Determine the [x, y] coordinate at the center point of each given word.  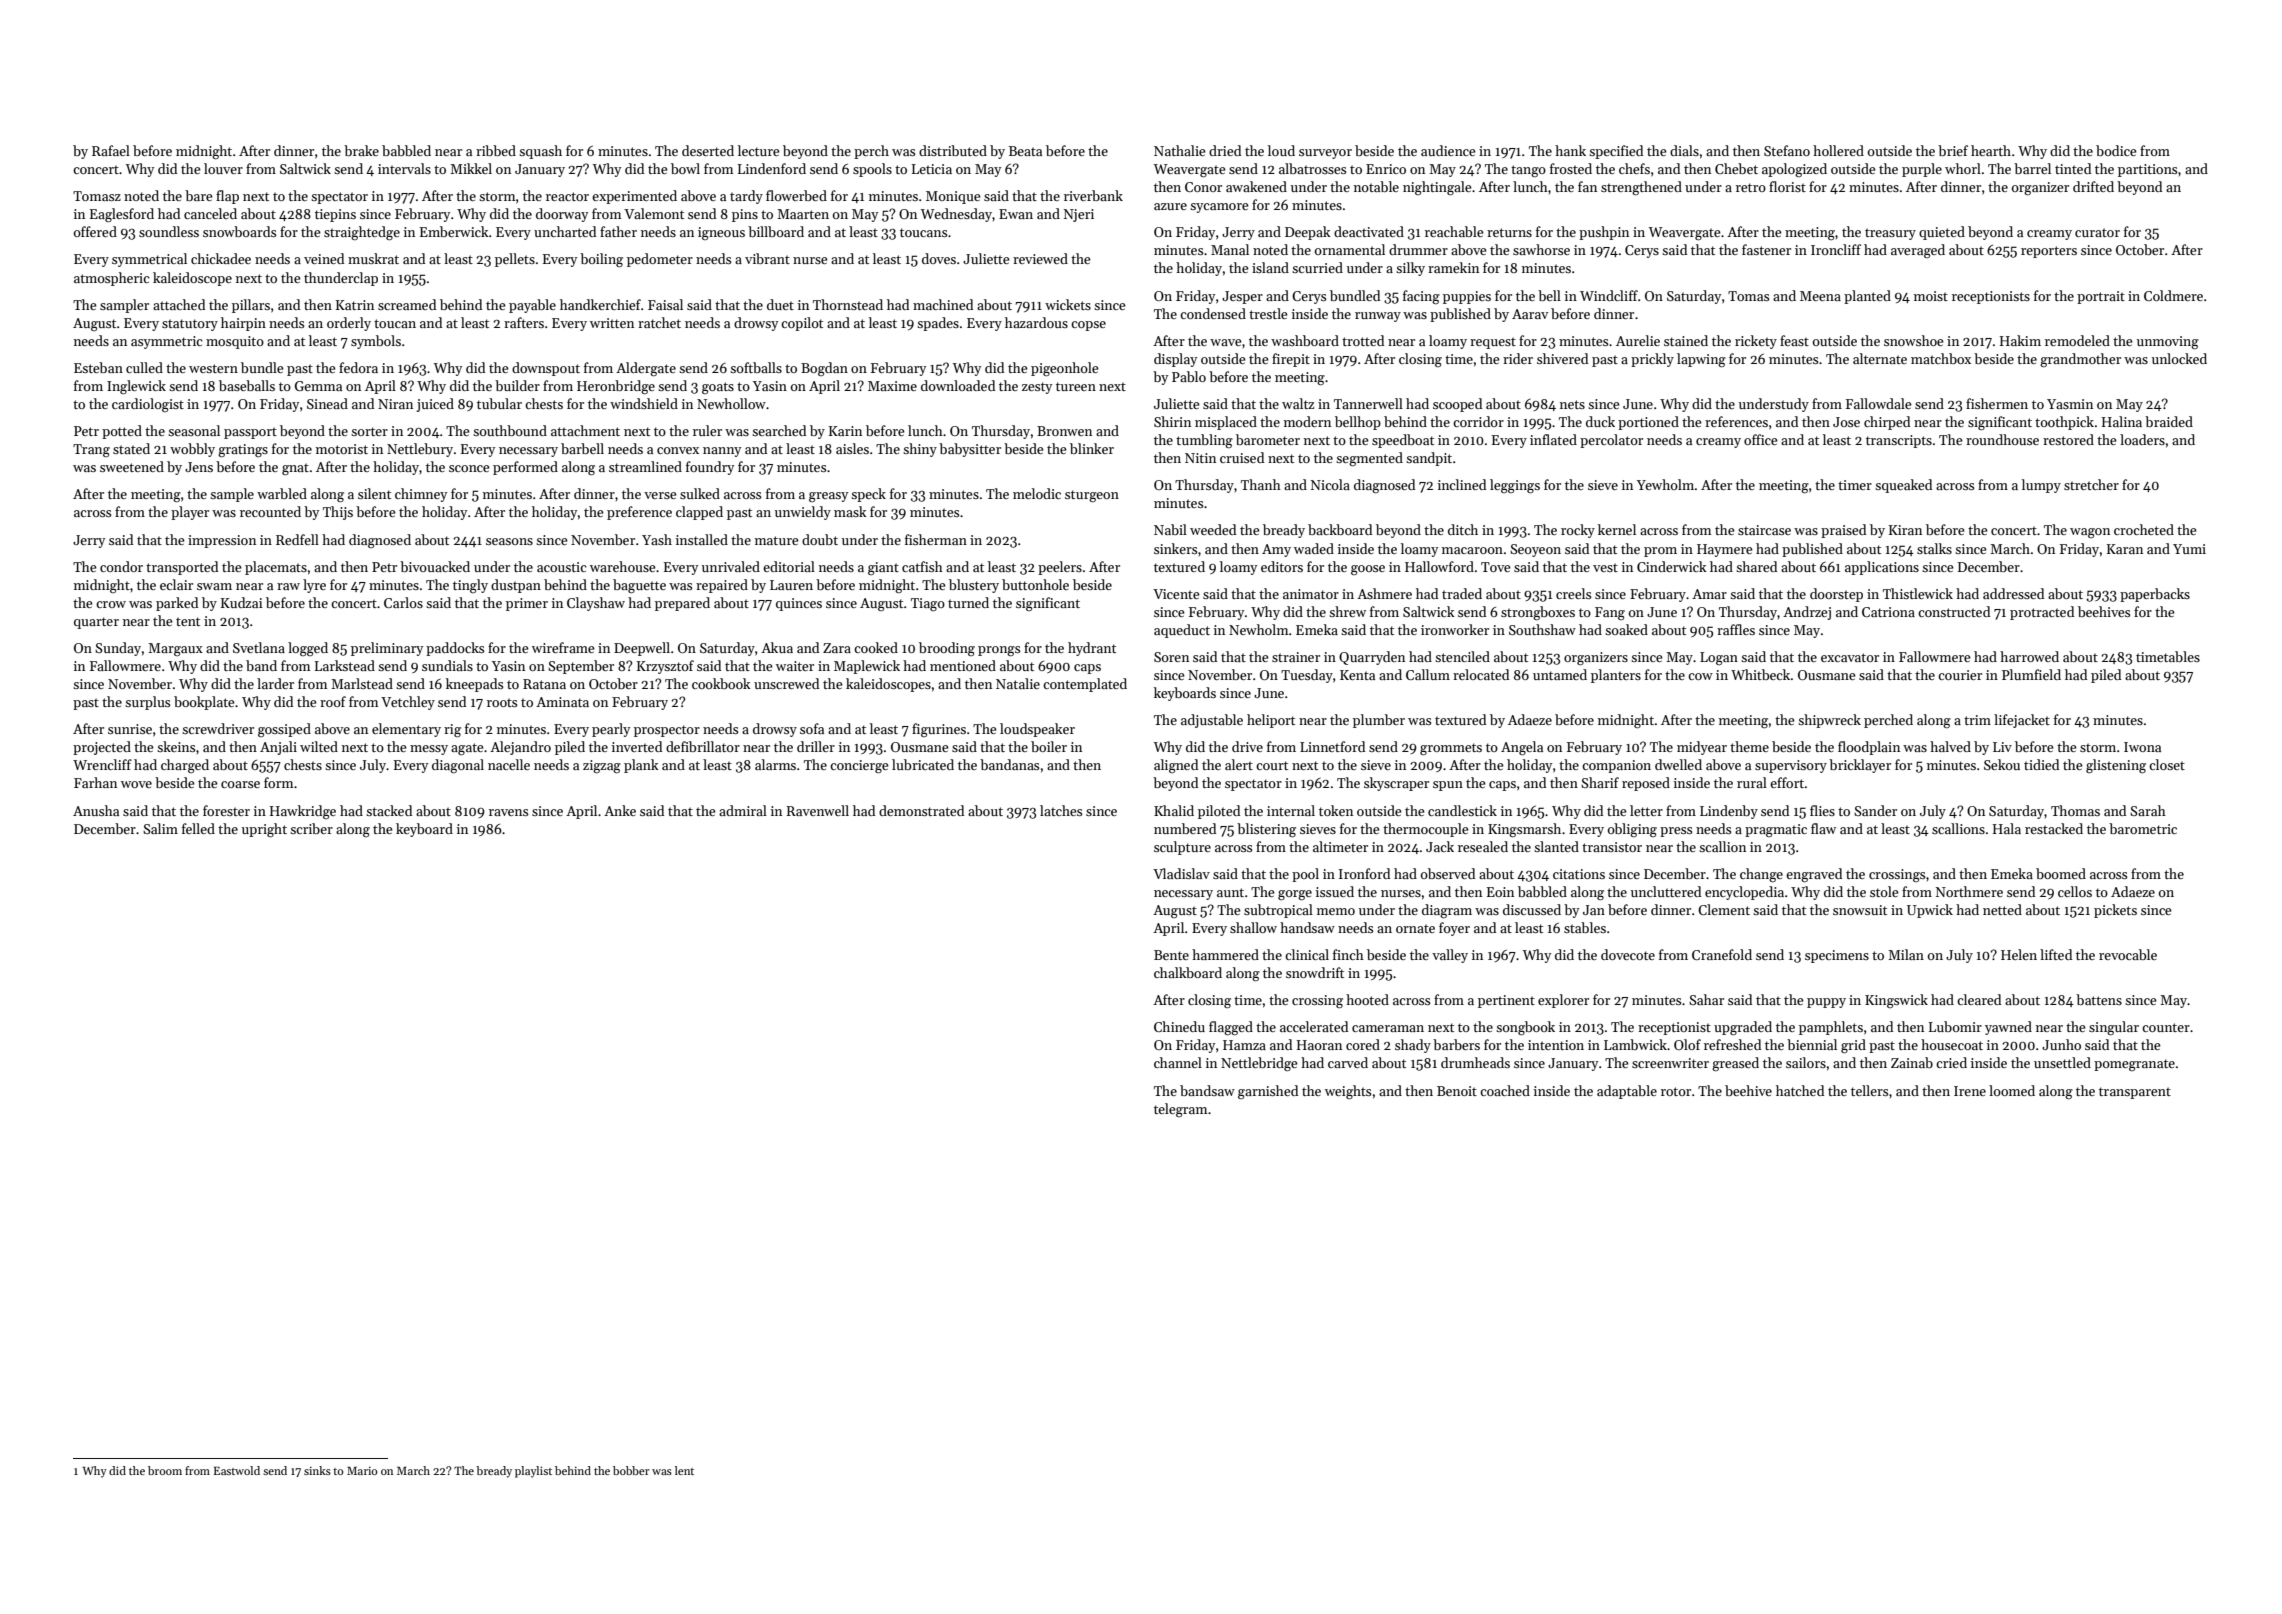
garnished [1268, 1092]
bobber [631, 1470]
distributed [953, 150]
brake [361, 150]
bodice [2116, 150]
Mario [362, 1471]
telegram [1180, 1110]
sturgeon [1092, 496]
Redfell [297, 539]
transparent [2135, 1093]
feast [1794, 340]
